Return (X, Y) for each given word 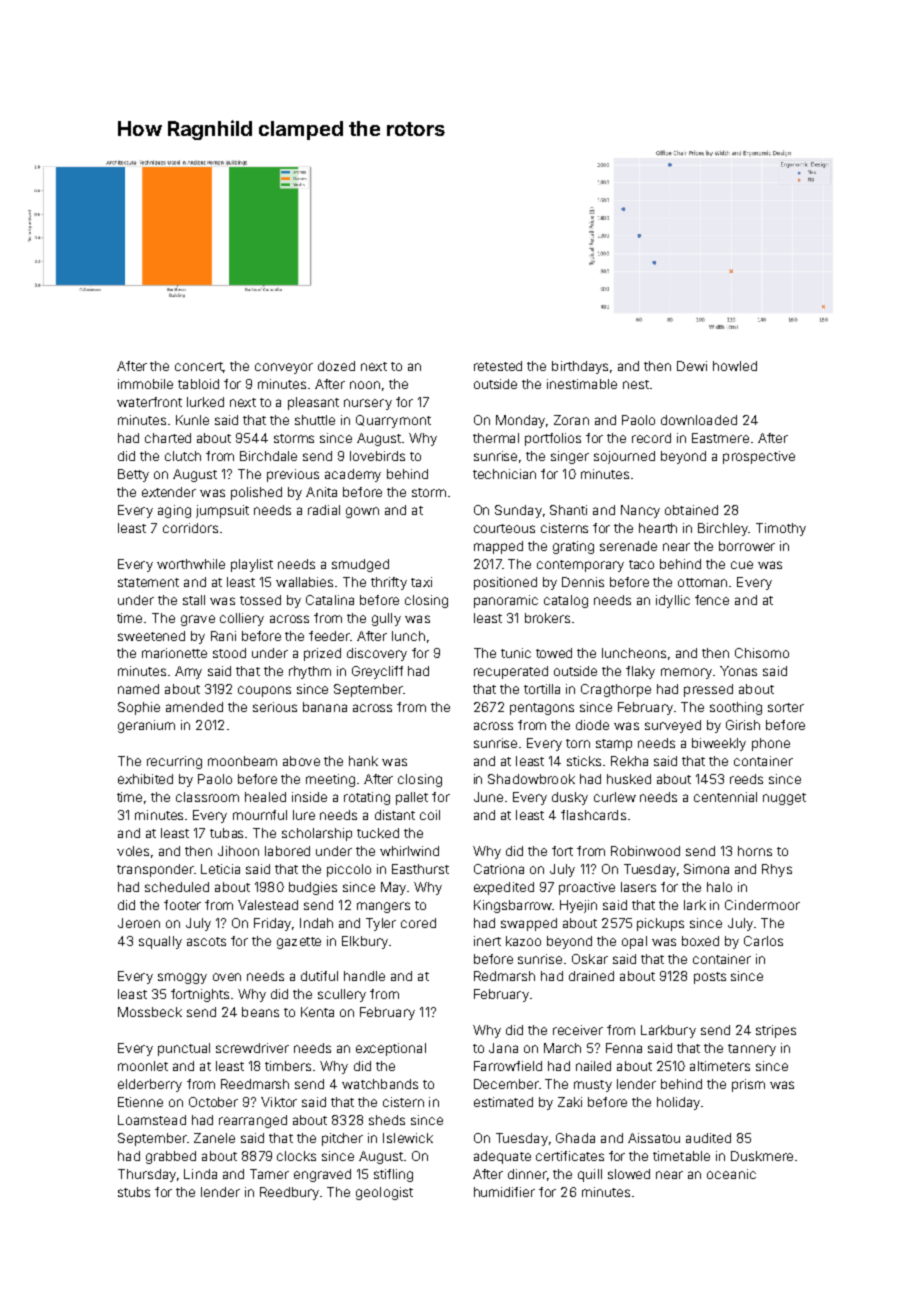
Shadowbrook (531, 779)
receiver (578, 1030)
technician (504, 474)
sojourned (624, 457)
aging (174, 511)
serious (275, 707)
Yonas (738, 671)
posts (710, 978)
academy (353, 475)
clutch (183, 456)
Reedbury (289, 1193)
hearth (658, 528)
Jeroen (139, 923)
